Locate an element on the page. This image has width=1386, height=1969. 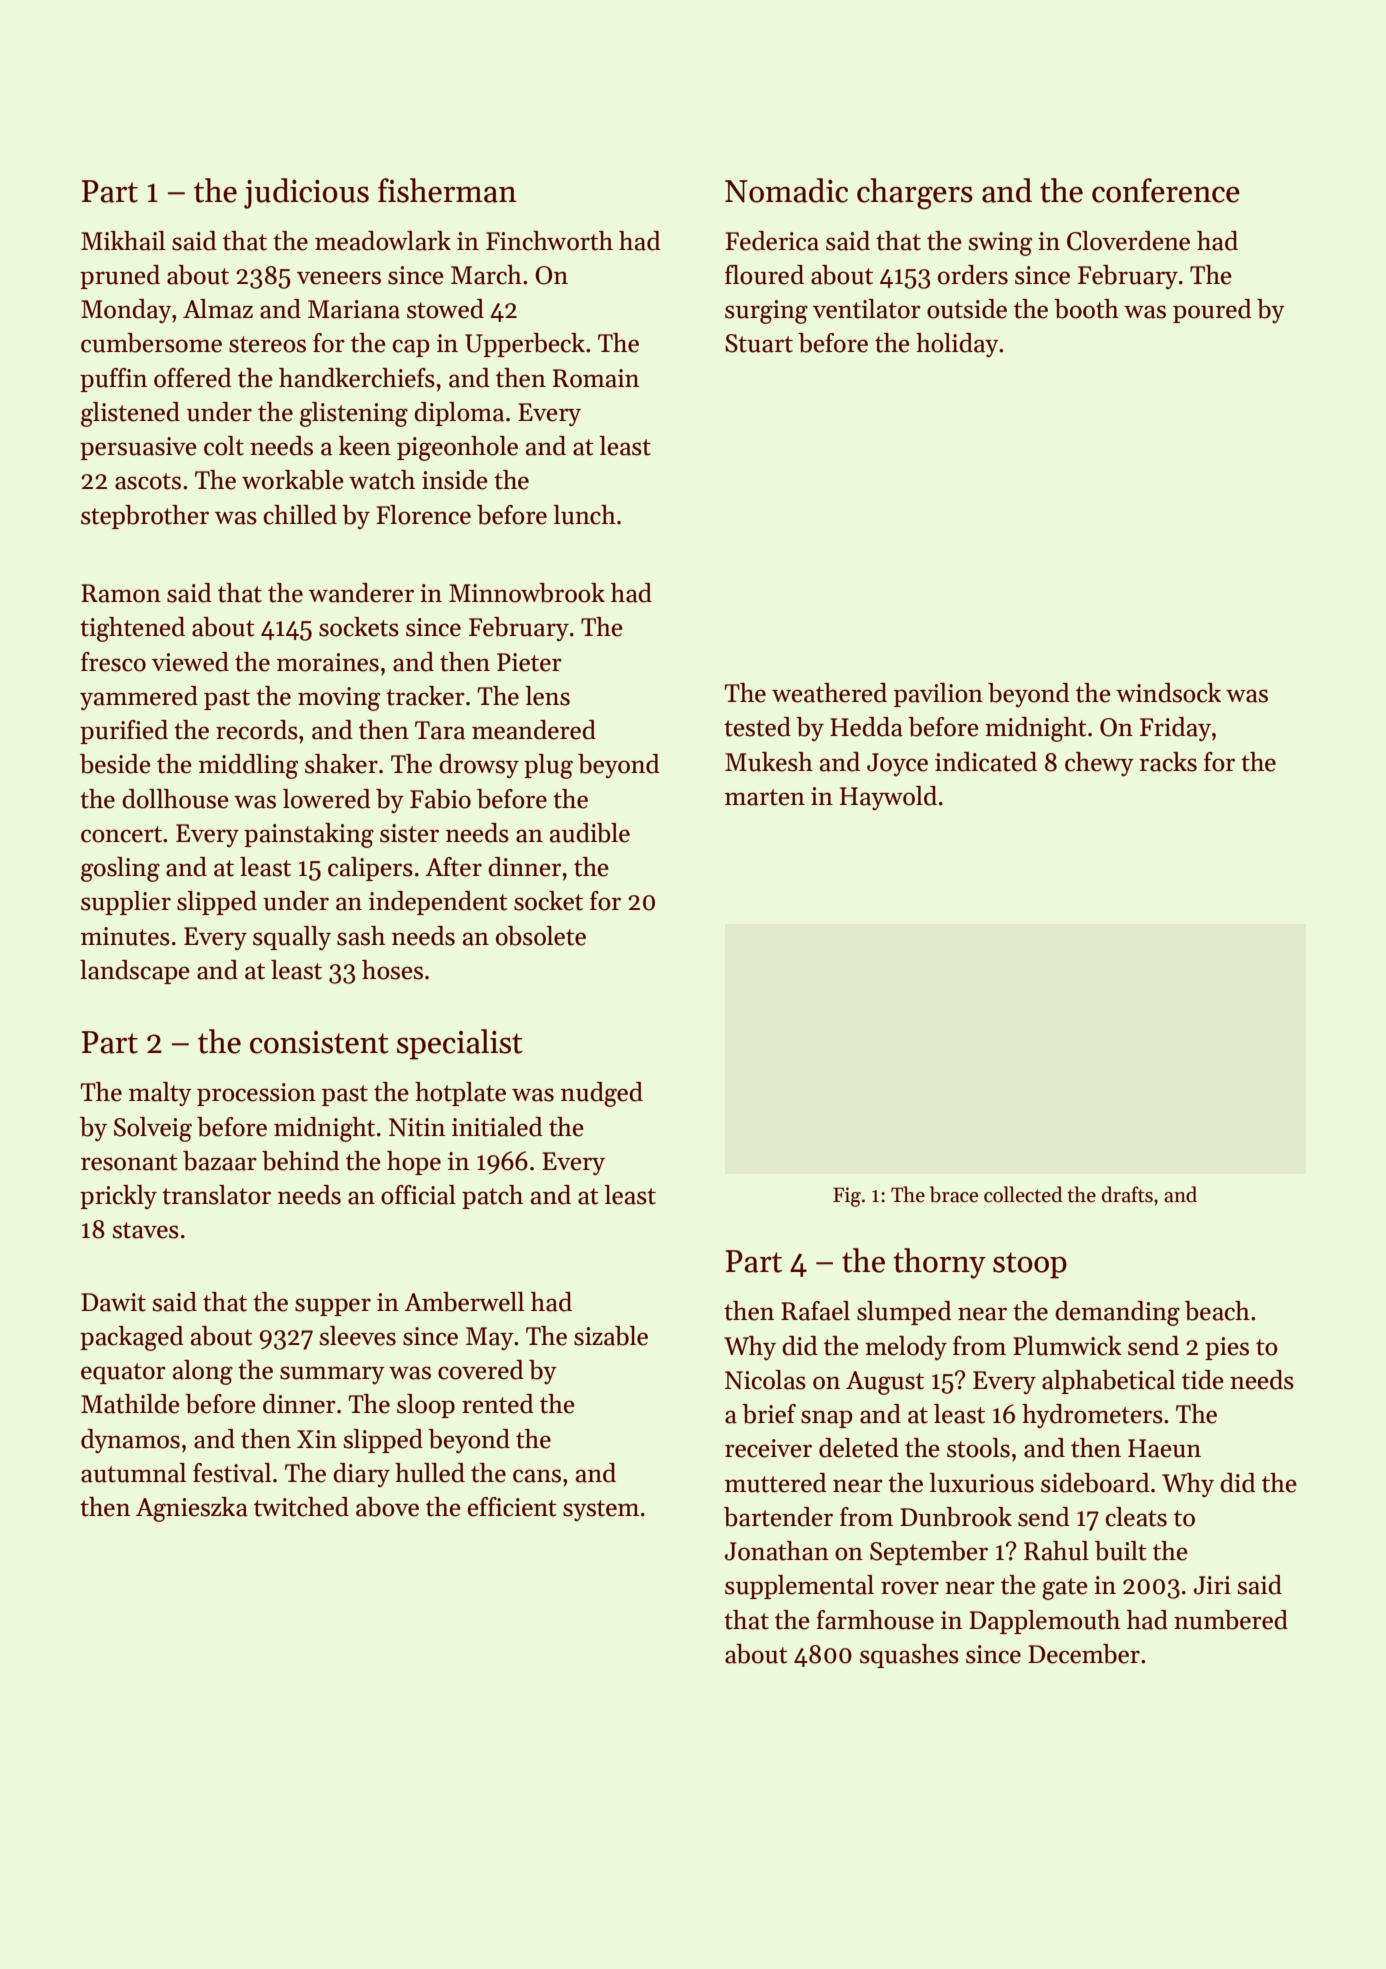
tracker is located at coordinates (425, 696).
